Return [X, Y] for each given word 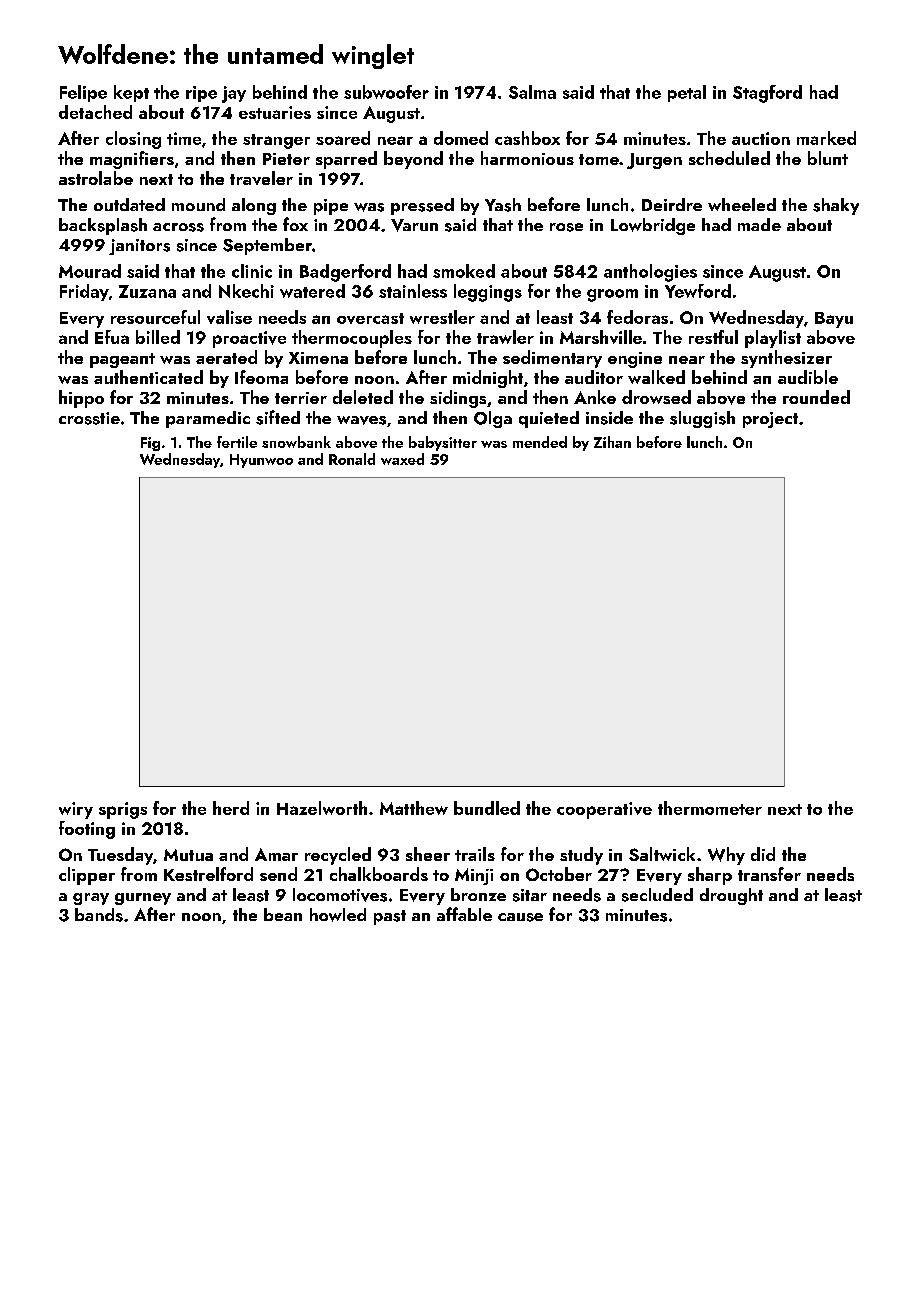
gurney [143, 899]
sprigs [123, 810]
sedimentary [552, 359]
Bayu [834, 320]
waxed [402, 459]
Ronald [352, 459]
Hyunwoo [261, 461]
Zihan [612, 442]
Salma [532, 92]
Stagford [767, 94]
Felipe [83, 93]
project [770, 420]
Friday [84, 292]
